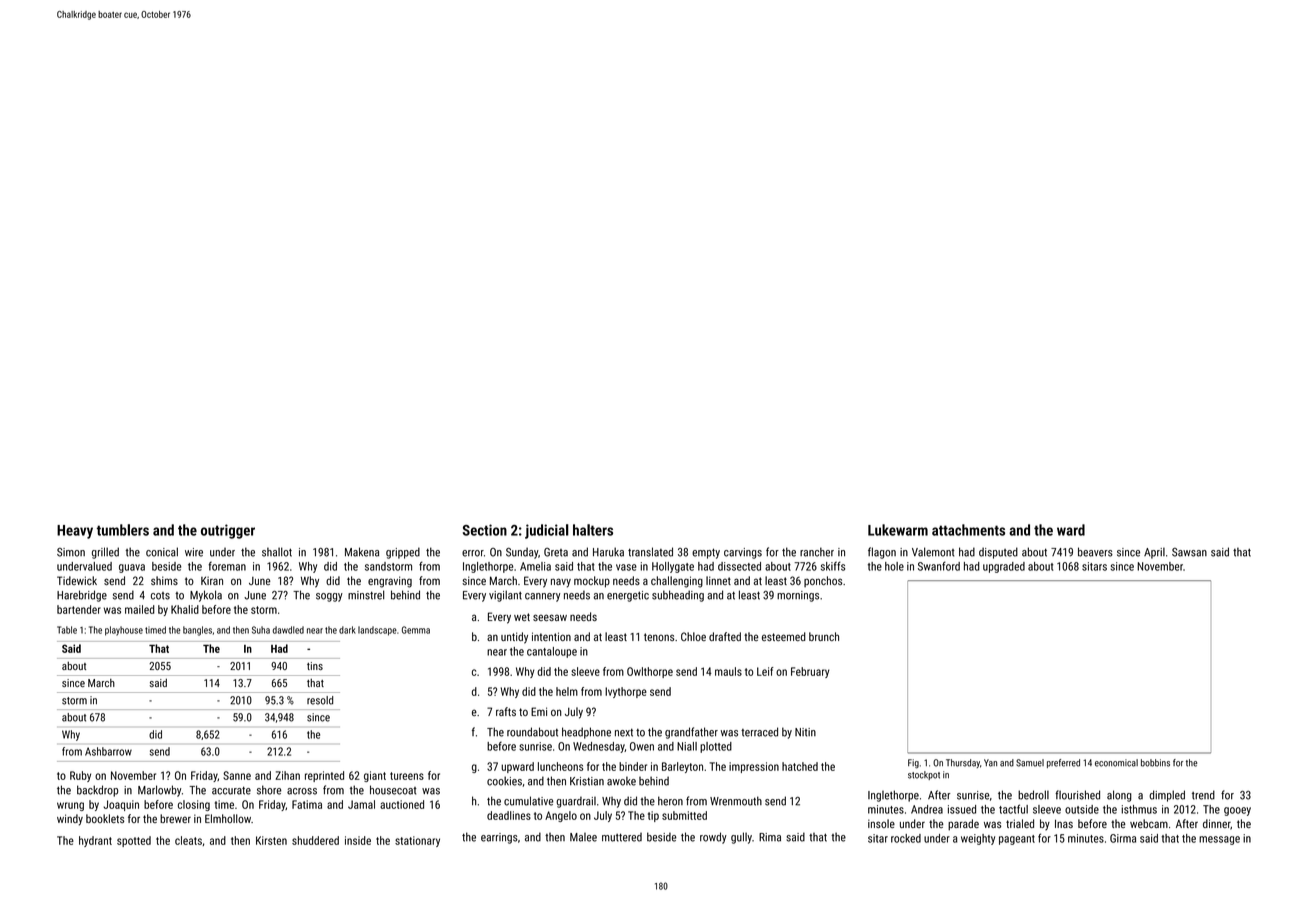 This screenshot has width=1308, height=924. Describe the element at coordinates (592, 582) in the screenshot. I see `mockup` at that location.
